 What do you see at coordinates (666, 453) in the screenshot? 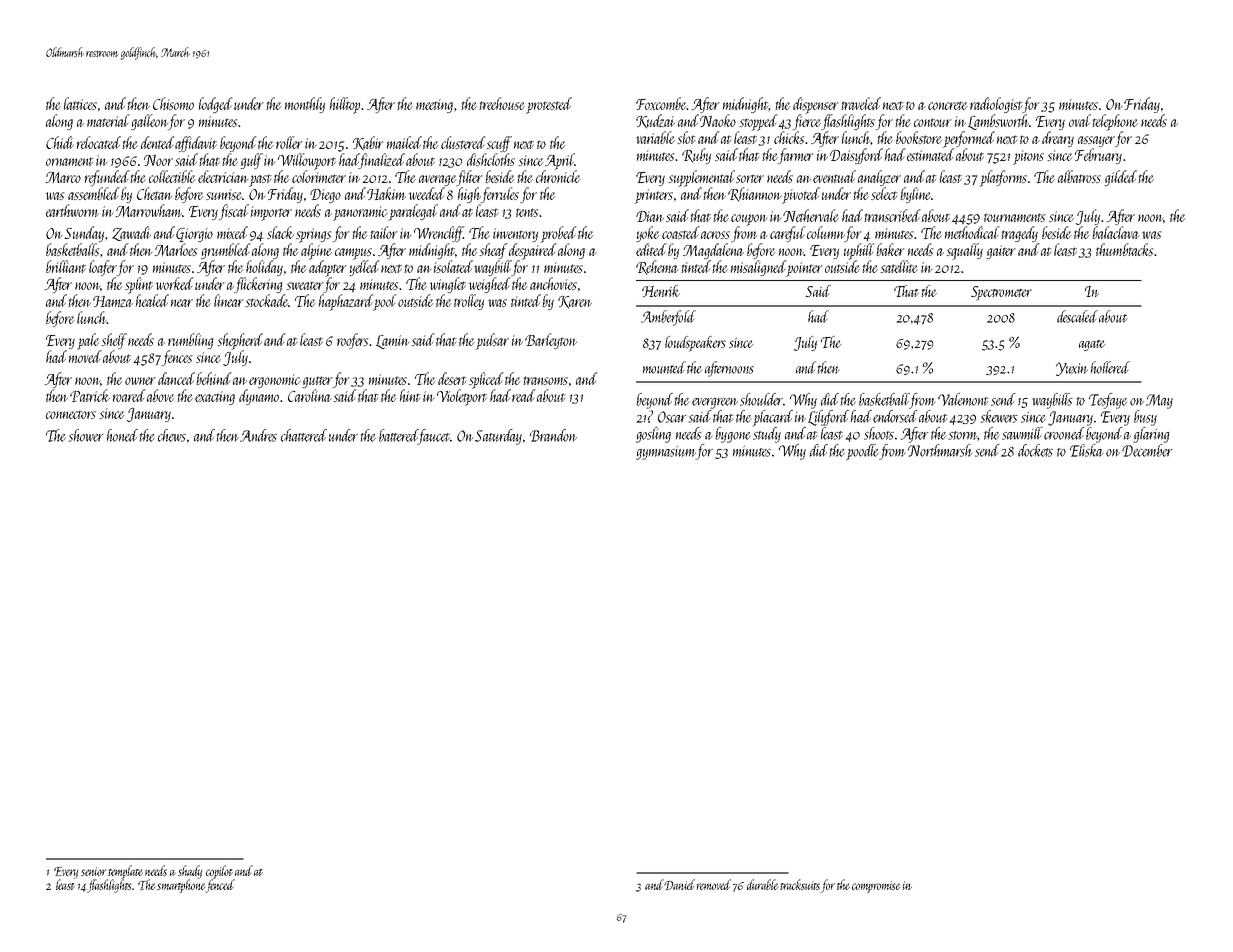
I see `gymnasium` at bounding box center [666, 453].
